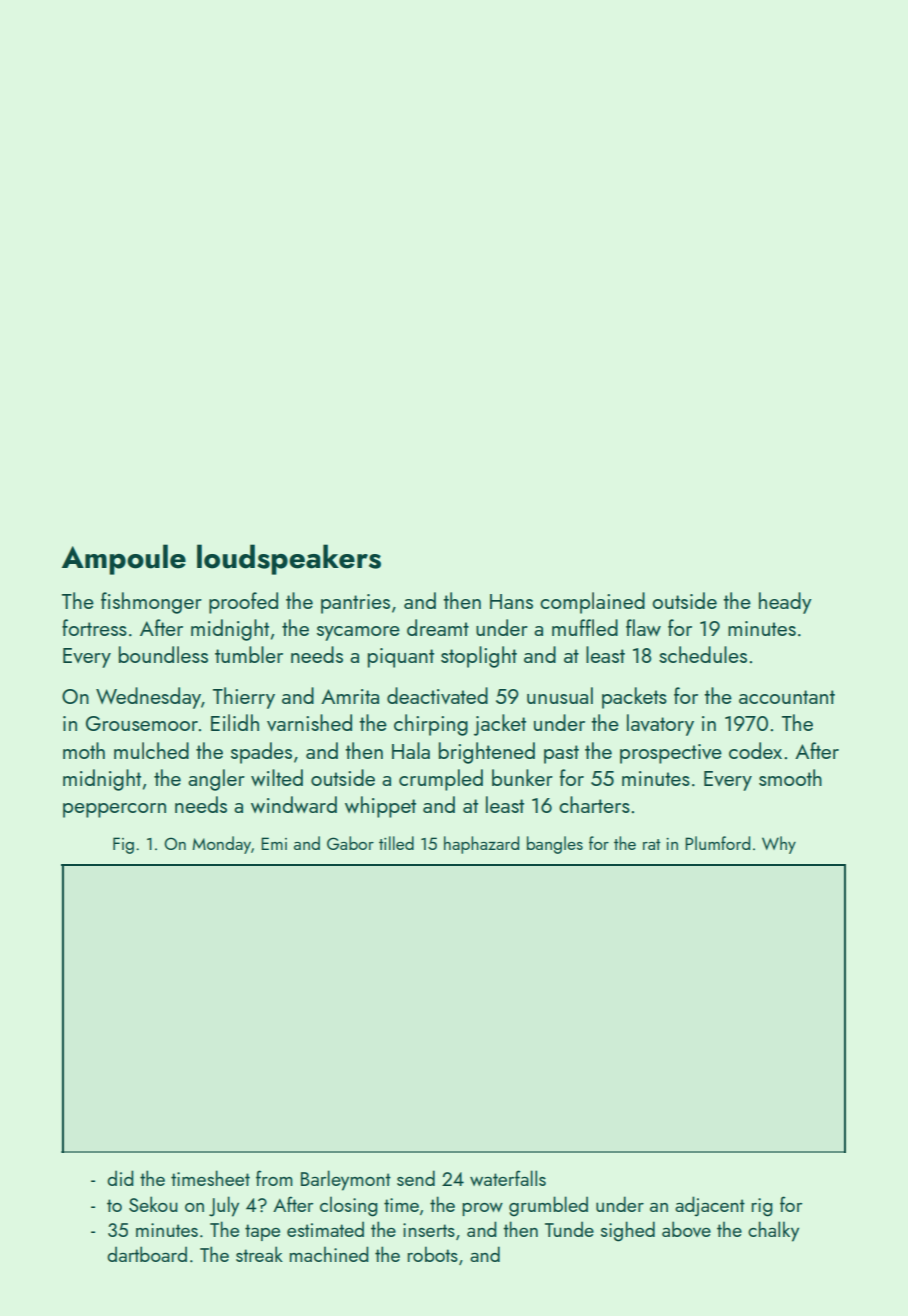 The height and width of the screenshot is (1316, 908). What do you see at coordinates (124, 559) in the screenshot?
I see `Ampoule` at bounding box center [124, 559].
